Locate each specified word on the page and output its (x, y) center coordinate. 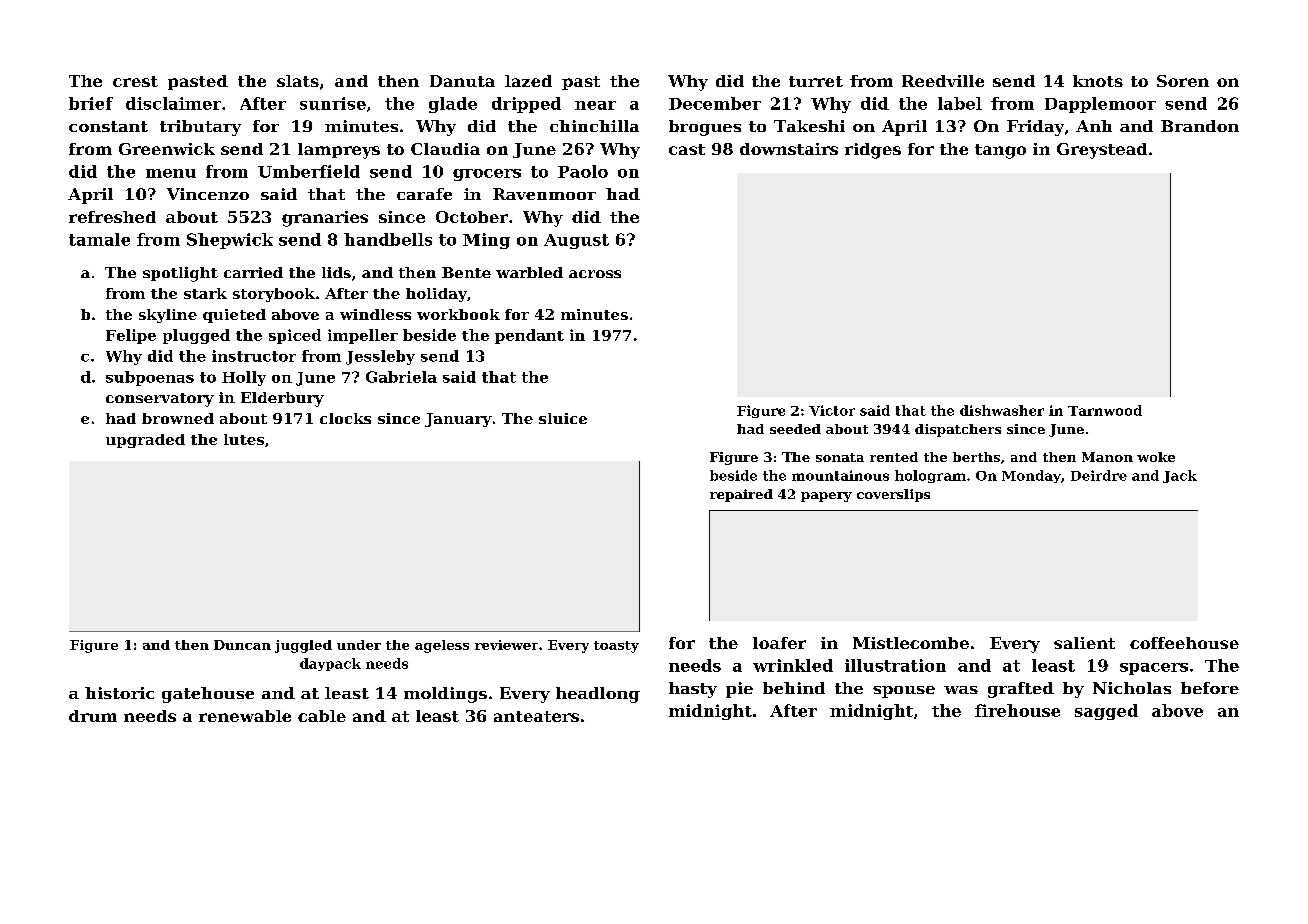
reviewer (506, 645)
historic (119, 693)
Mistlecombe (911, 643)
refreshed (112, 217)
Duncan (242, 645)
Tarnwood (1105, 410)
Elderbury (282, 399)
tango (1000, 151)
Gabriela (401, 377)
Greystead (1102, 151)
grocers (487, 175)
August (576, 241)
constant (108, 126)
